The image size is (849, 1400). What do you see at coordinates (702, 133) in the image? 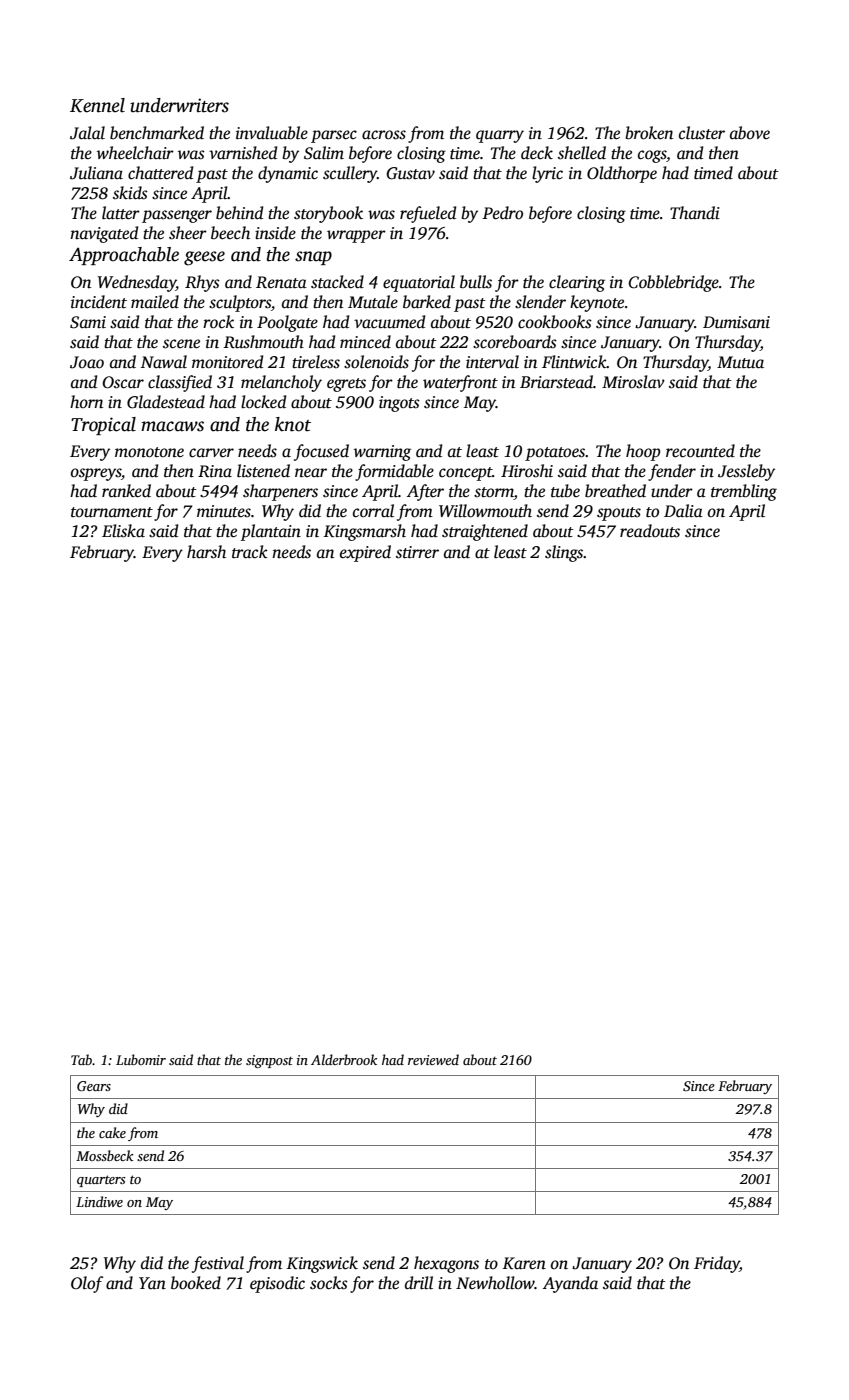
I see `cluster` at bounding box center [702, 133].
